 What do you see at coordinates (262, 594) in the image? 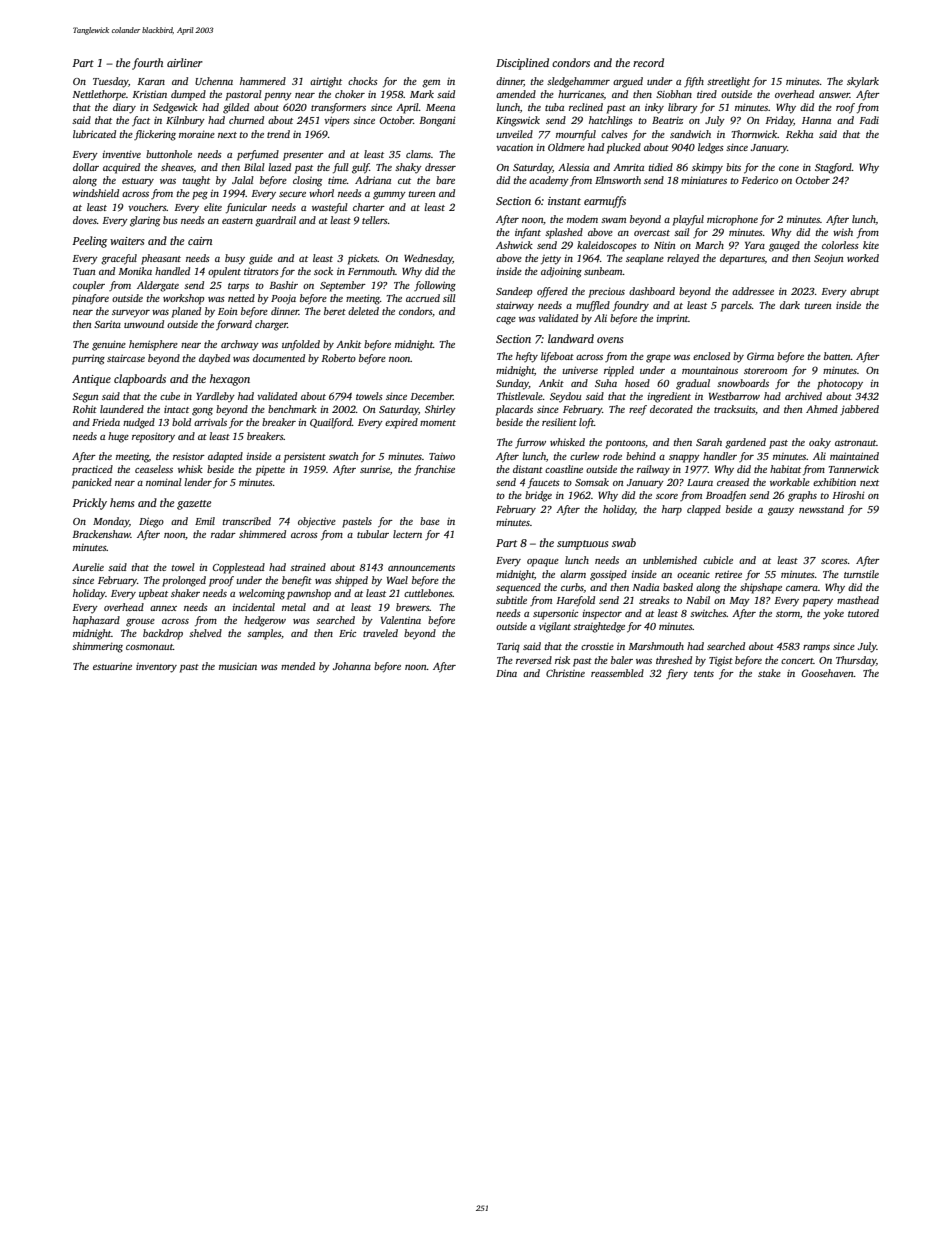
I see `welcoming` at bounding box center [262, 594].
